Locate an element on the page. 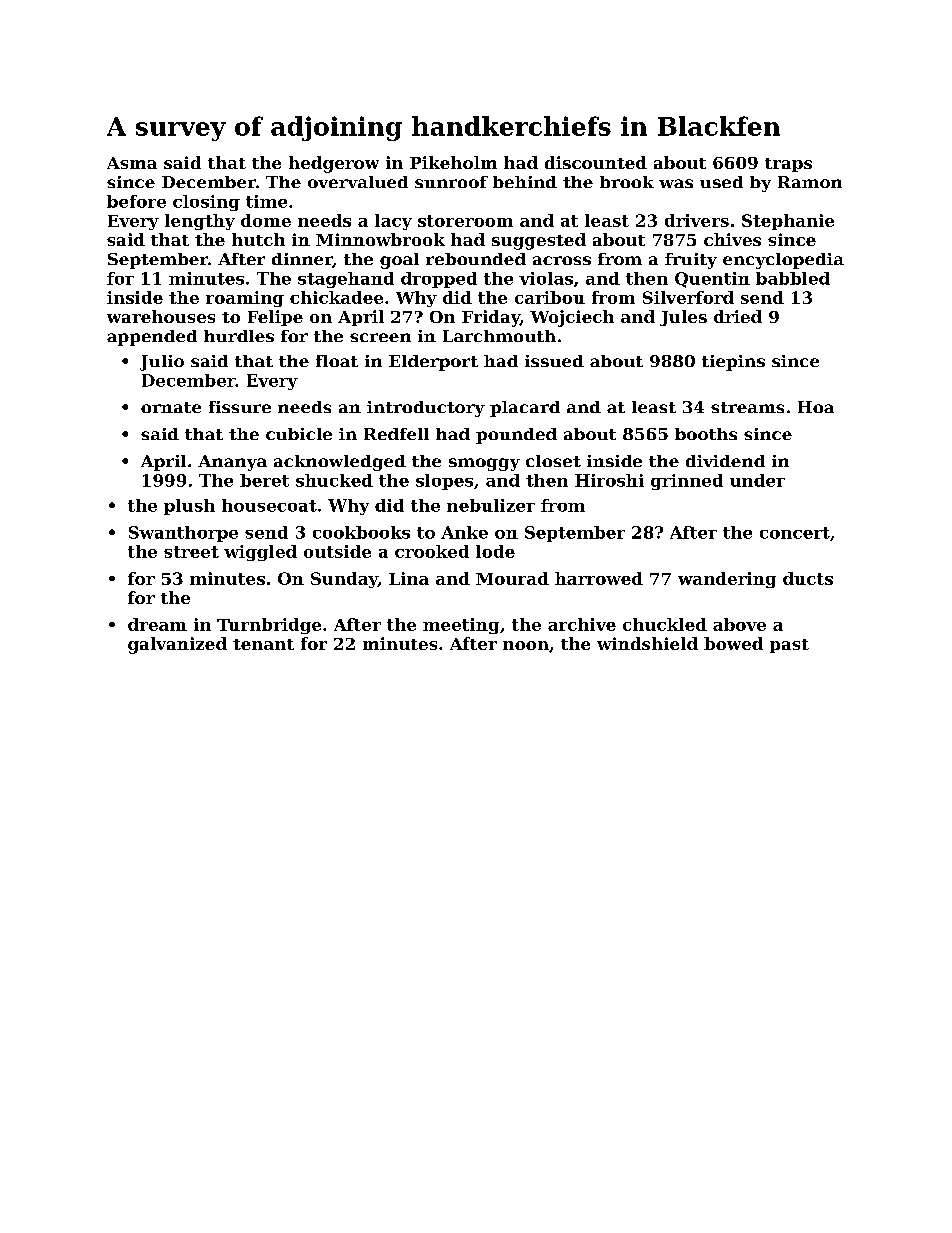 Image resolution: width=952 pixels, height=1233 pixels. traps is located at coordinates (788, 165).
